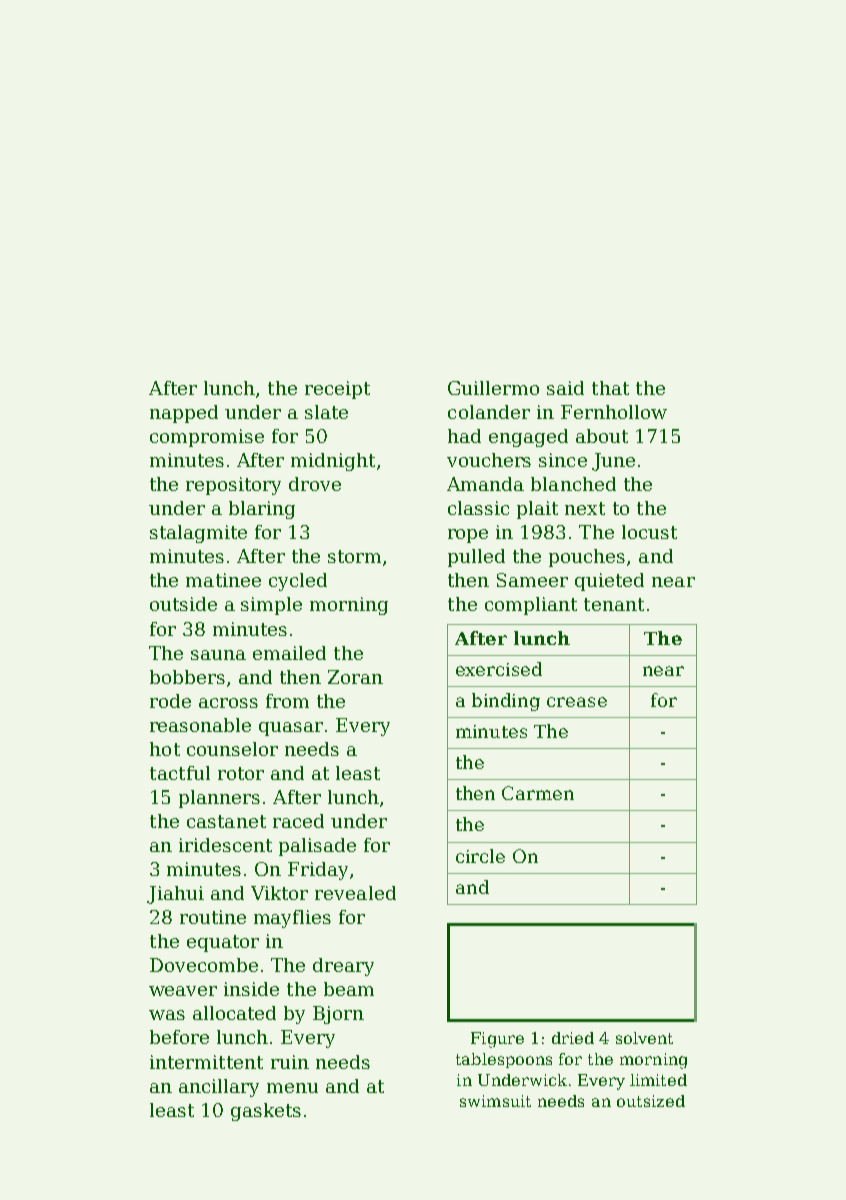  Describe the element at coordinates (326, 412) in the screenshot. I see `slate` at that location.
